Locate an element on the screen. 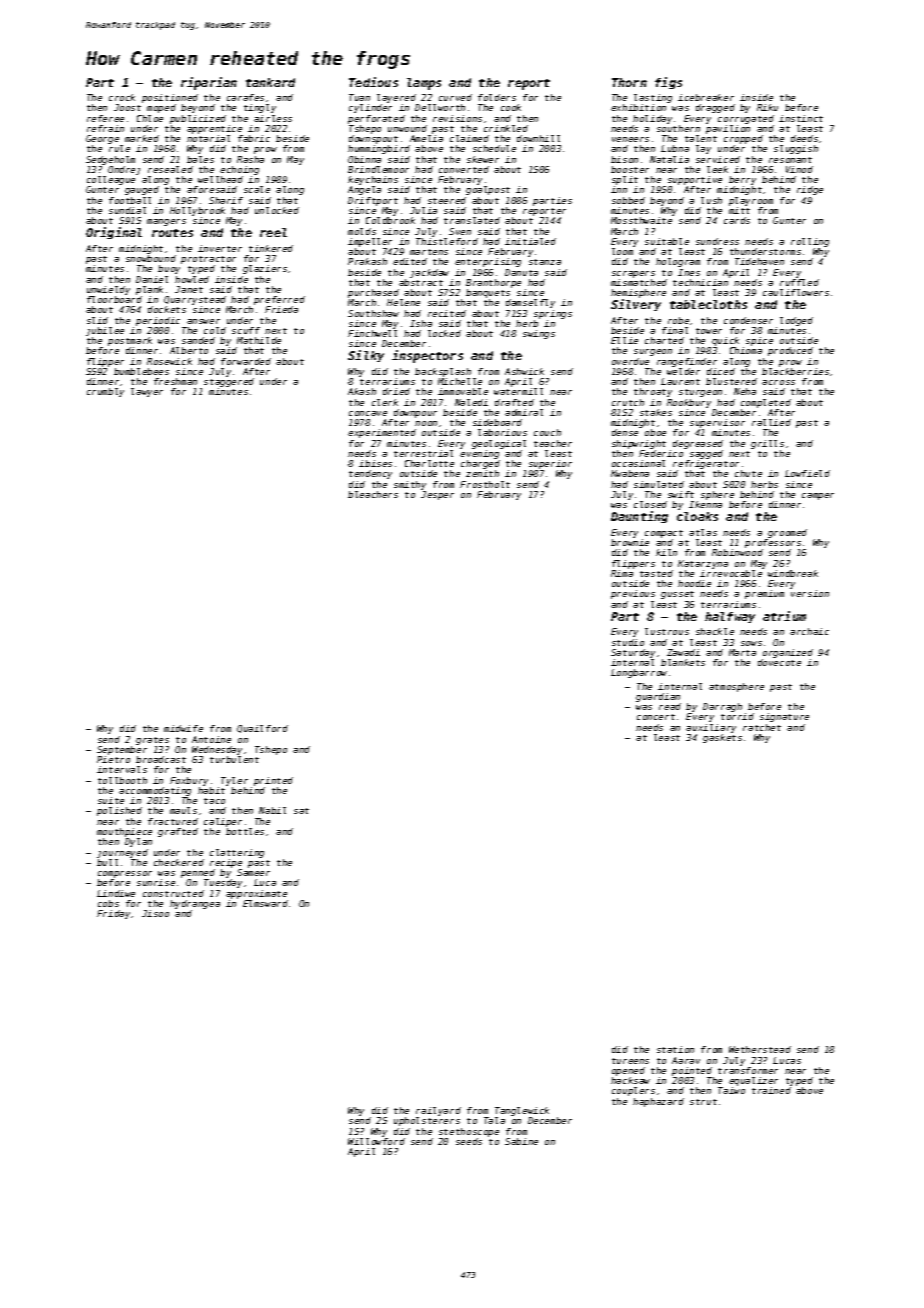  Quailford is located at coordinates (262, 729).
